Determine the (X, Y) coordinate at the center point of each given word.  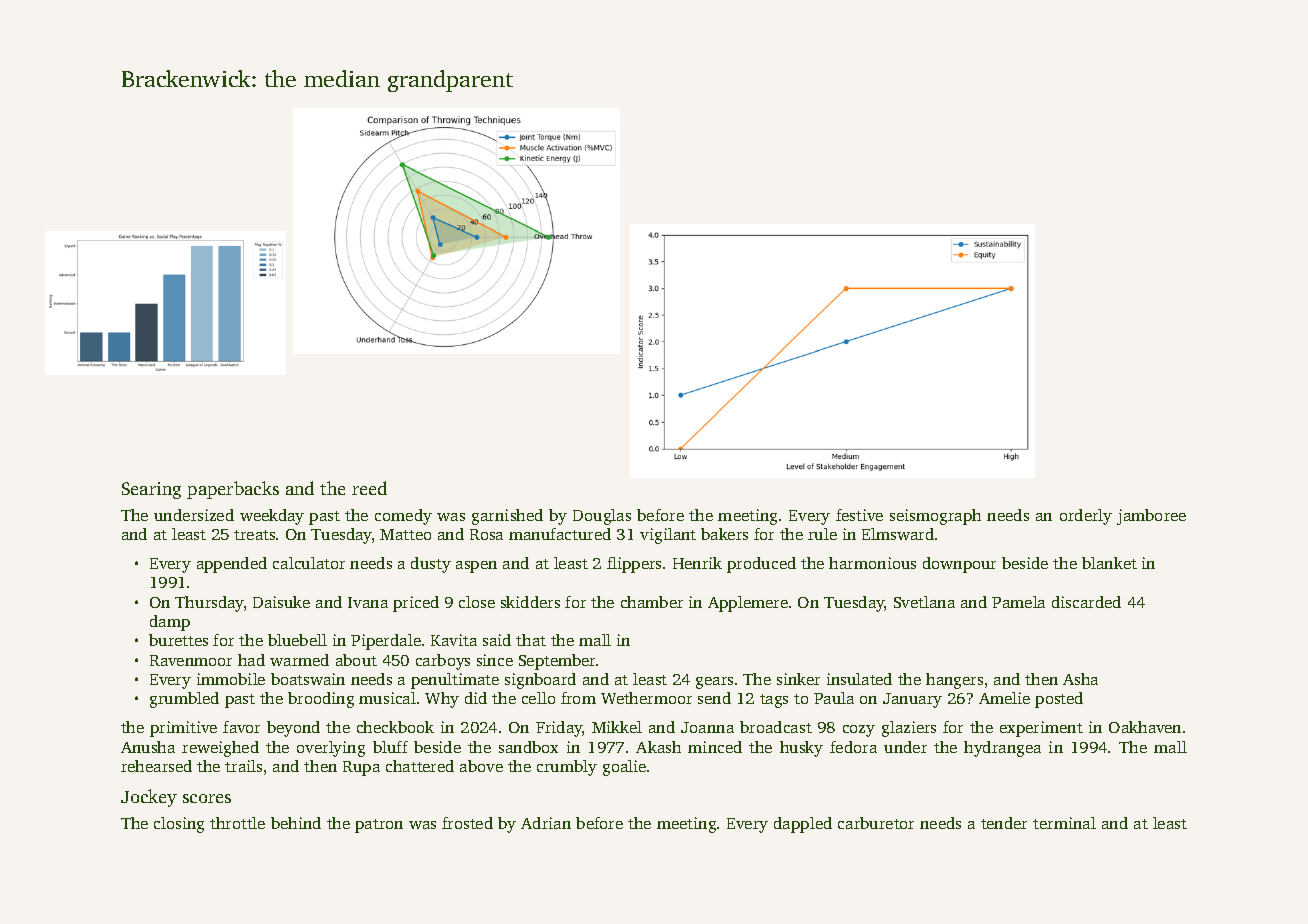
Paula (834, 698)
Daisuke (281, 602)
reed (369, 488)
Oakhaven (1145, 727)
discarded (1086, 602)
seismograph (935, 517)
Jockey (149, 798)
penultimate (455, 681)
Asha (1080, 679)
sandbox (528, 747)
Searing (151, 490)
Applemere (748, 604)
